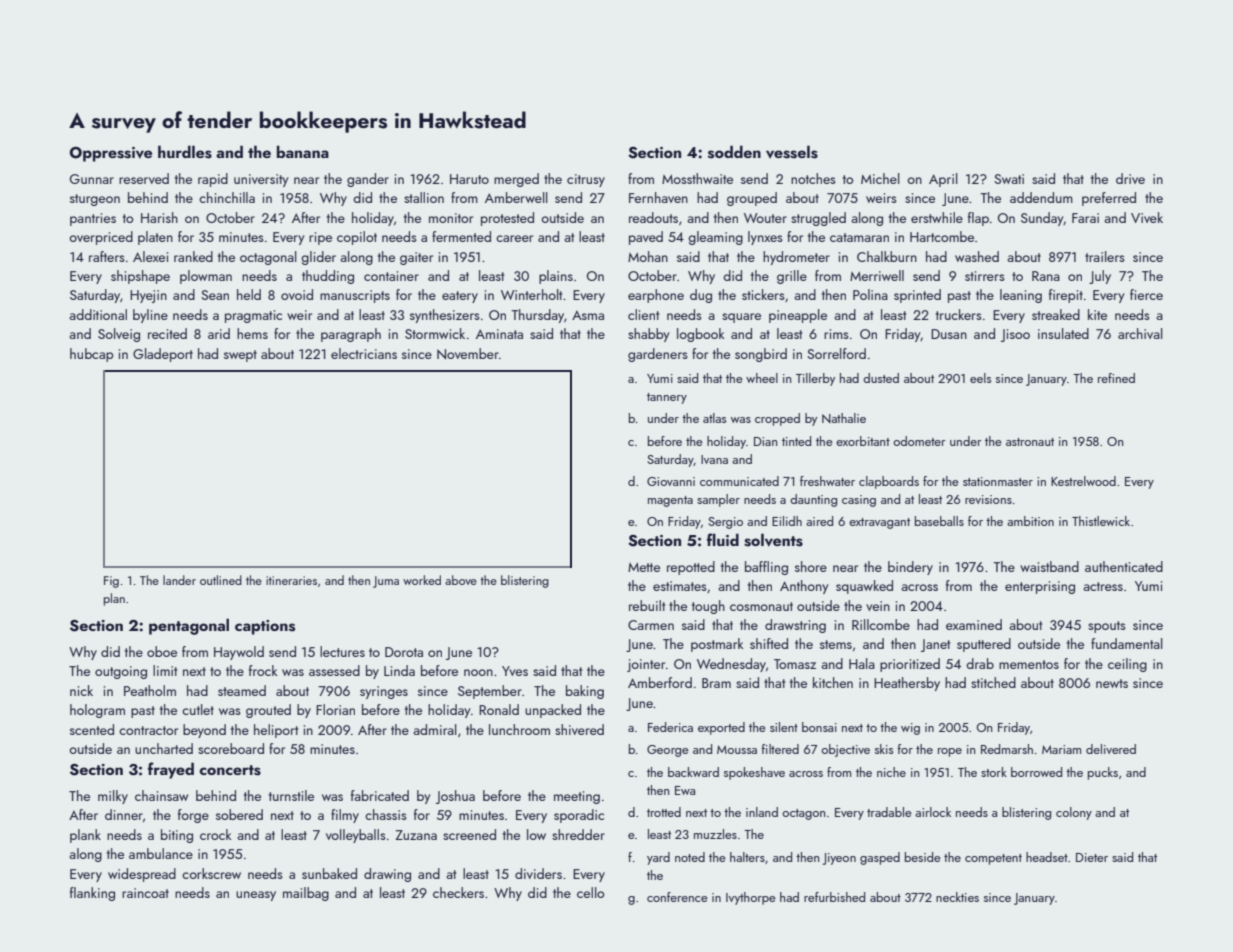  What do you see at coordinates (792, 152) in the document?
I see `vessels` at bounding box center [792, 152].
